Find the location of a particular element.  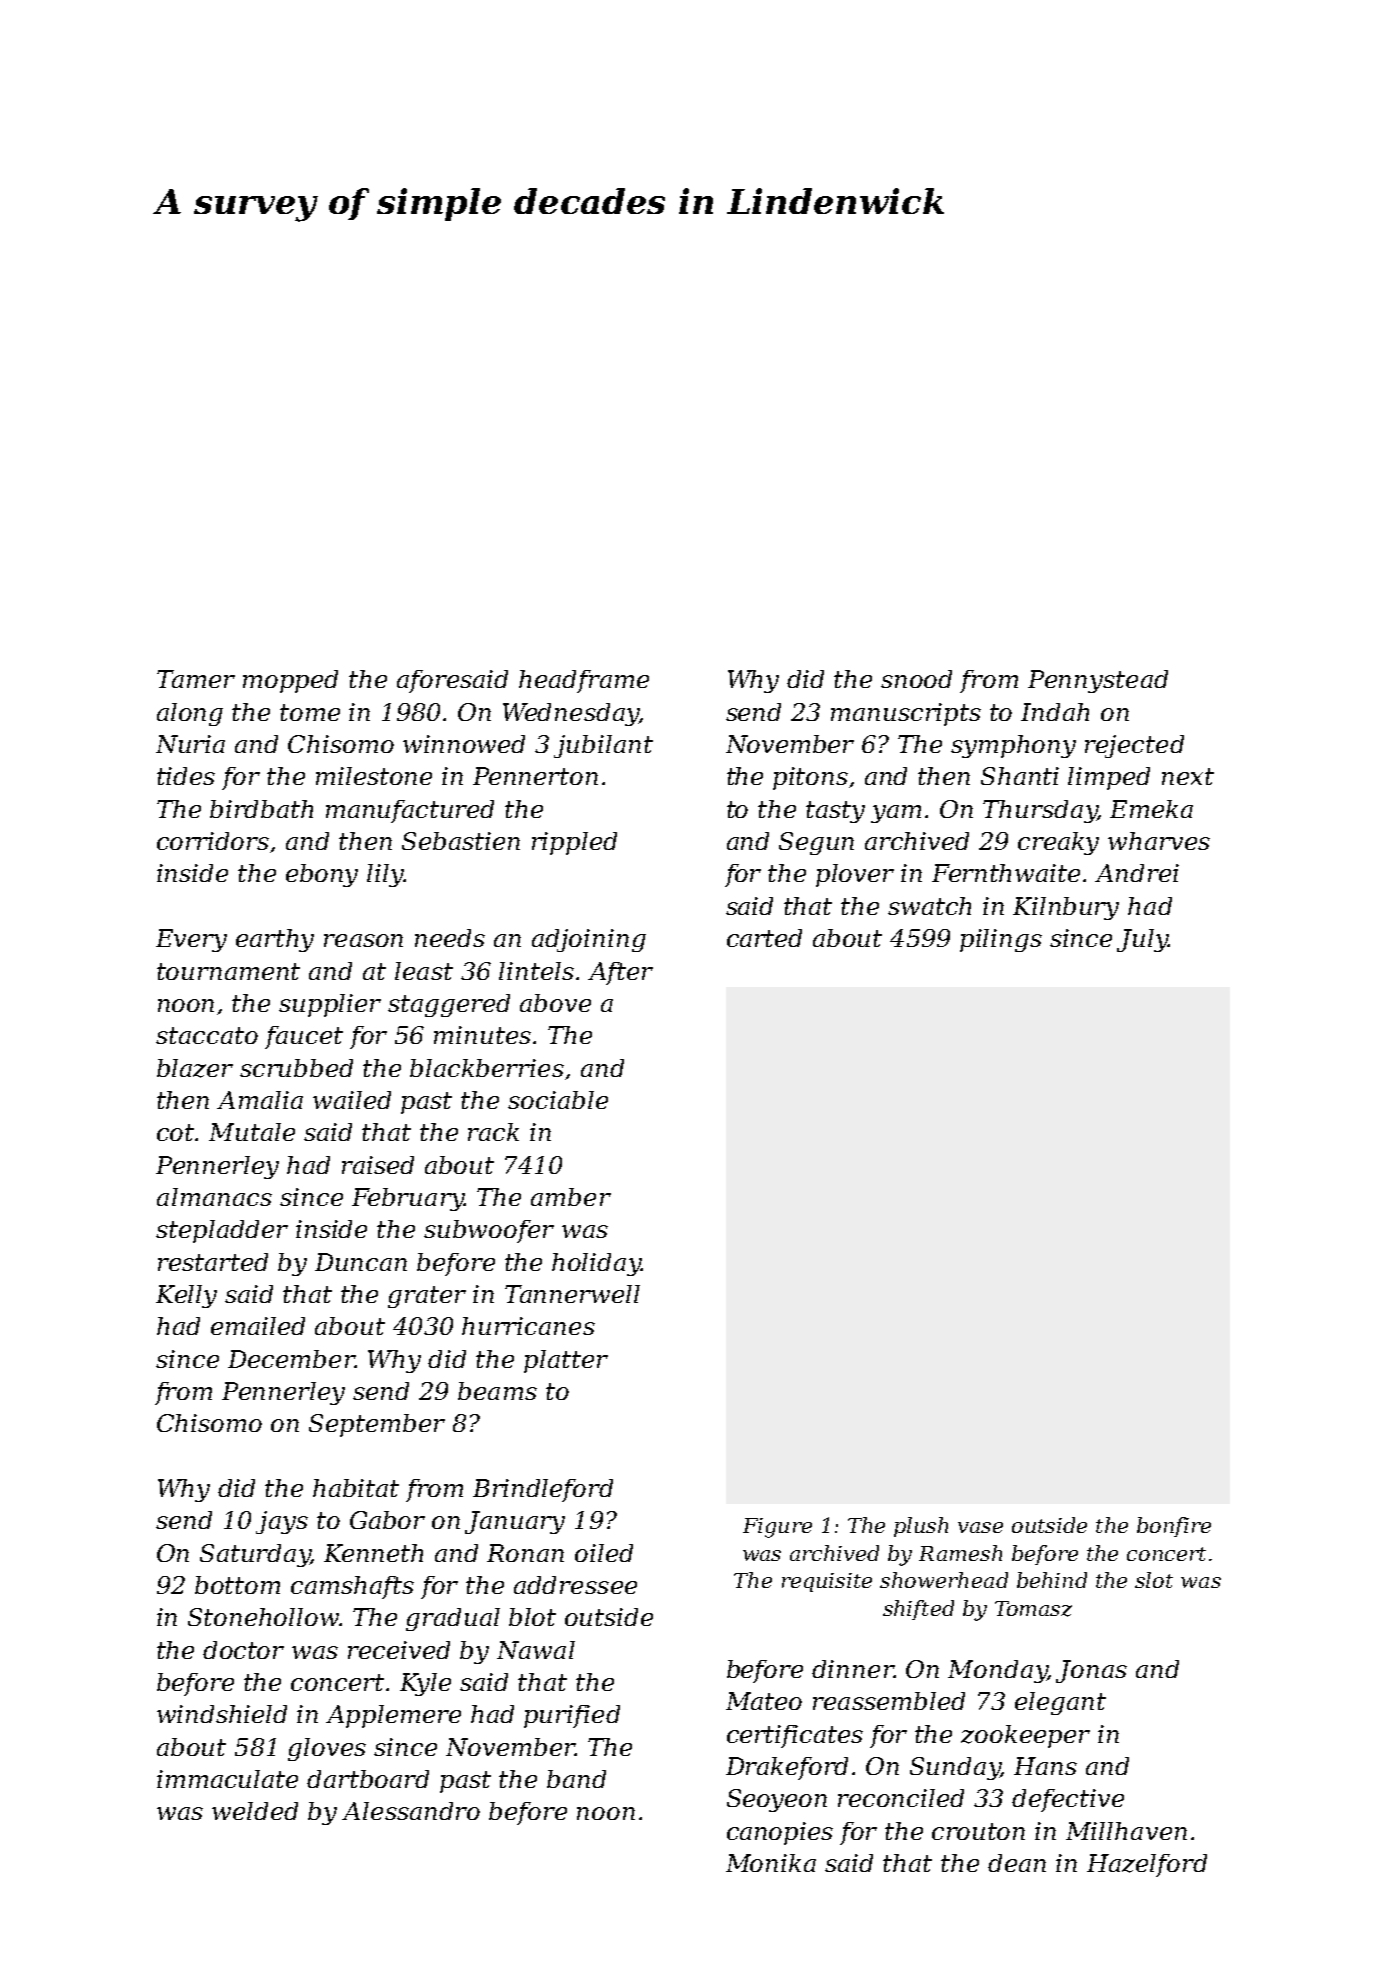

snood is located at coordinates (916, 679).
